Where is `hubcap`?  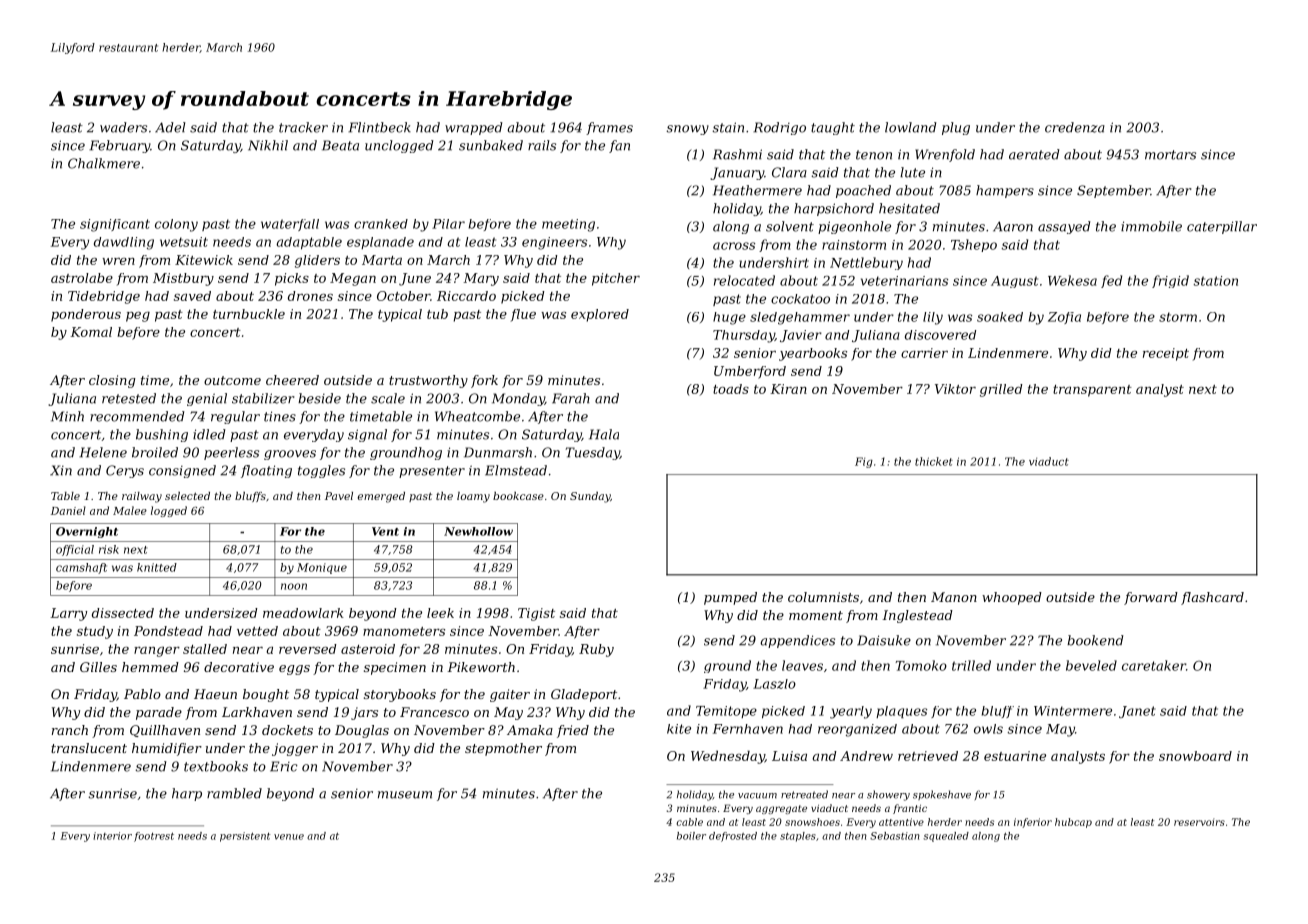 hubcap is located at coordinates (1073, 823).
